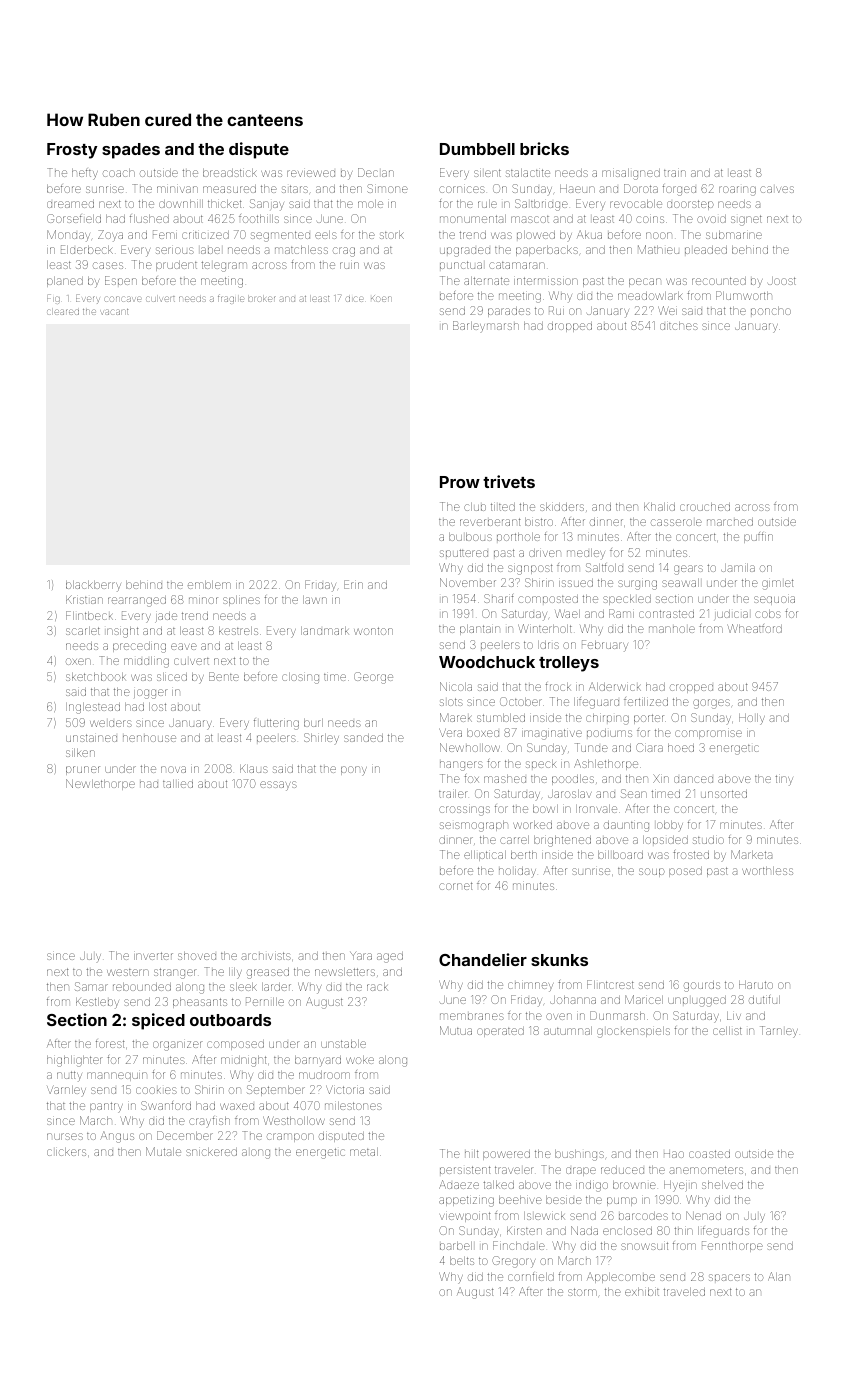 Image resolution: width=849 pixels, height=1400 pixels. Describe the element at coordinates (163, 1151) in the document. I see `Mutale` at that location.
